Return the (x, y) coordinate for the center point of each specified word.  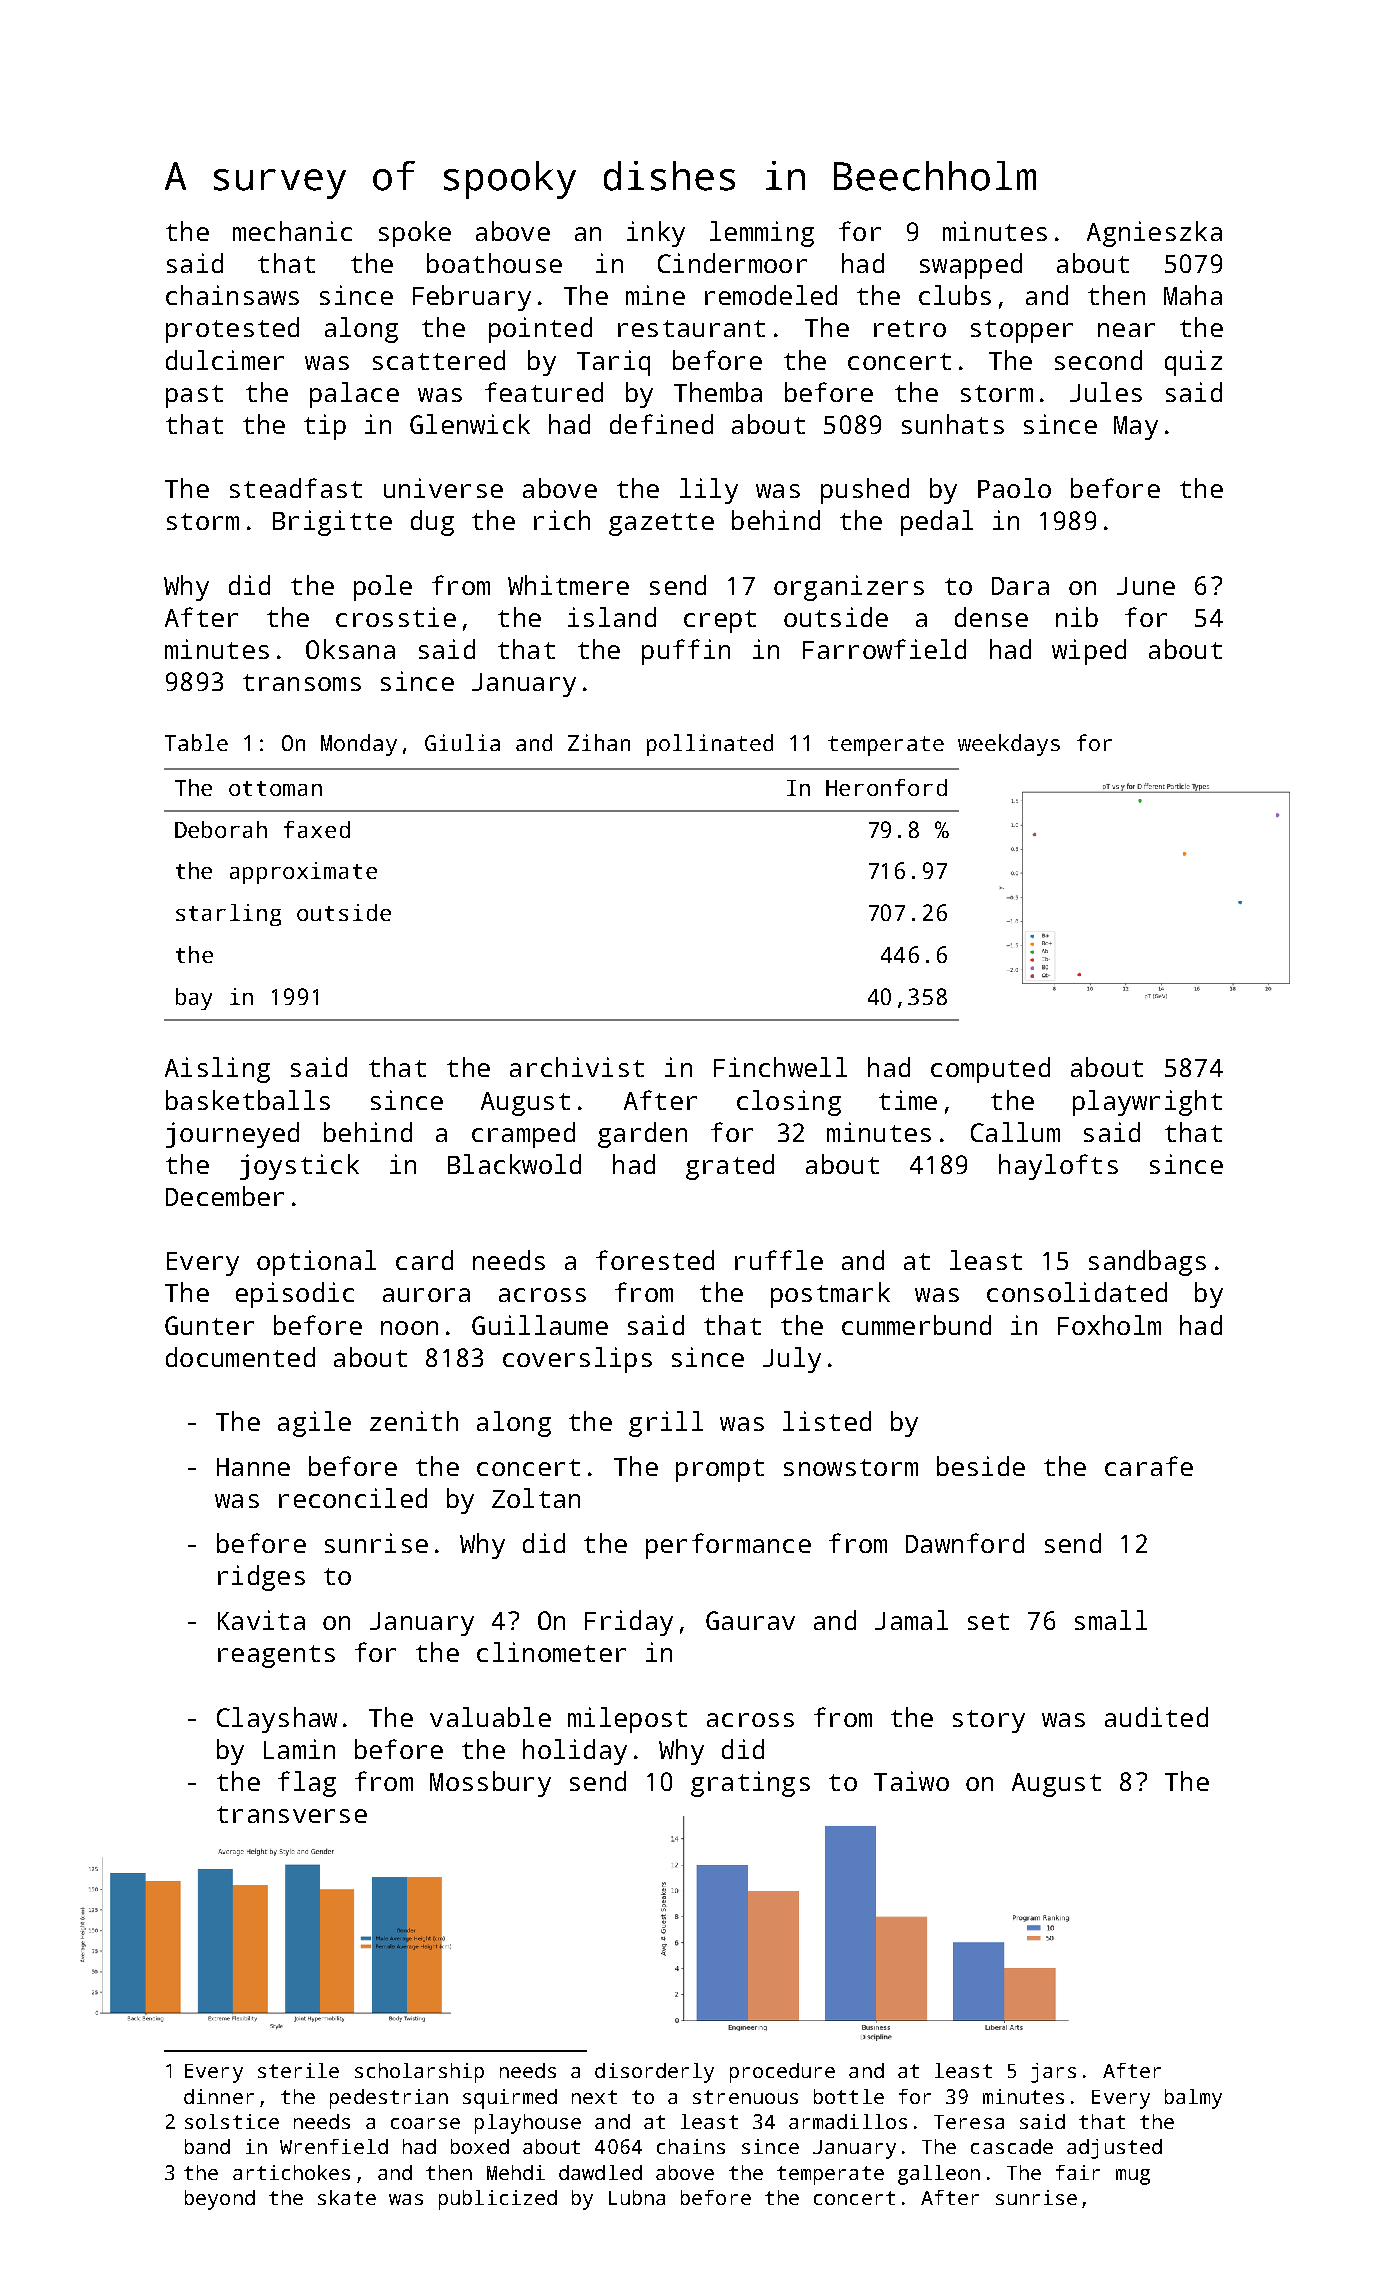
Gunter (209, 1325)
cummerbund (916, 1325)
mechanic (292, 231)
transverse (292, 1814)
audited (1156, 1717)
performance (728, 1546)
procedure (782, 2073)
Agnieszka (1154, 234)
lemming (762, 234)
